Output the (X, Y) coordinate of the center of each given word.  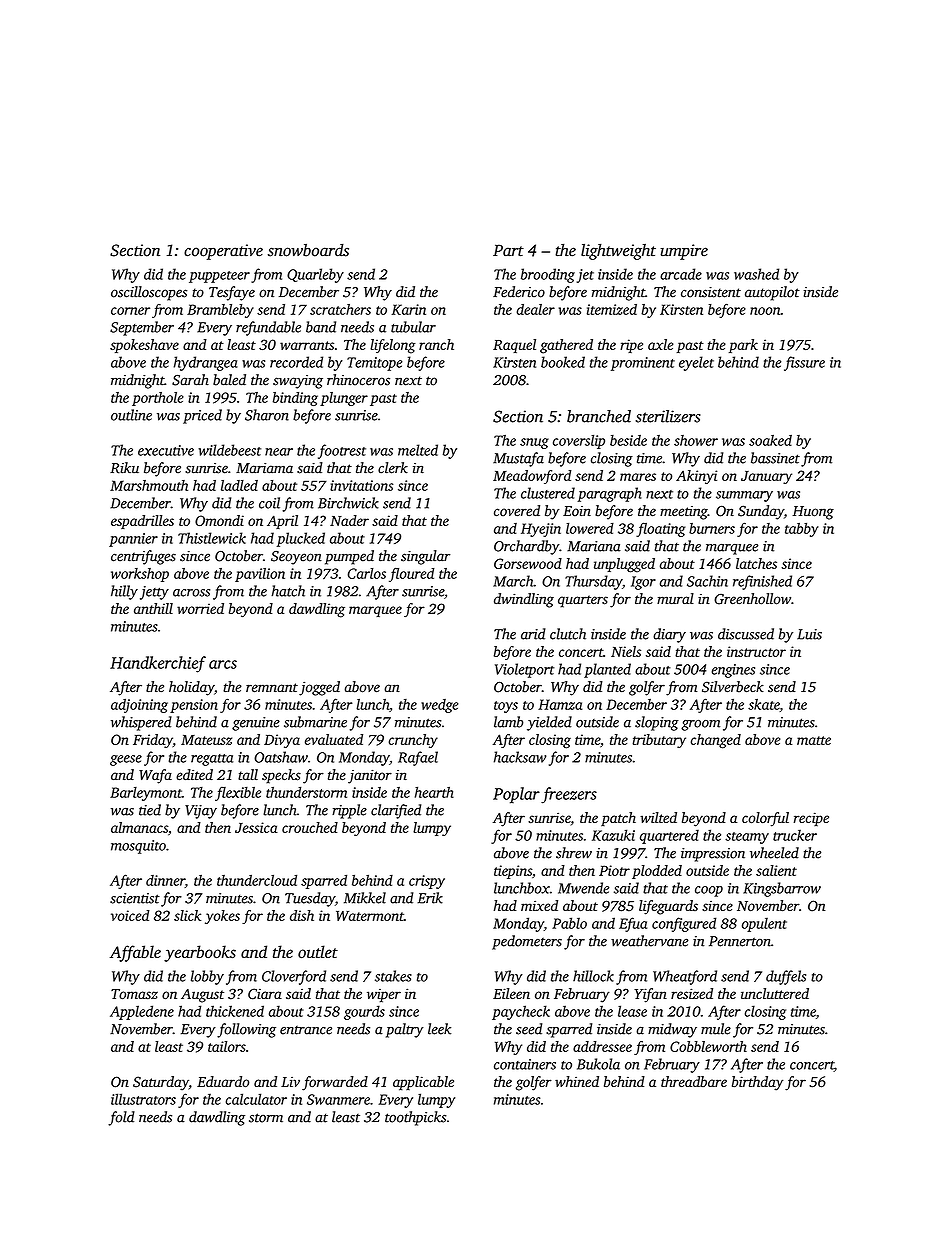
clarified (396, 811)
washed (756, 274)
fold (121, 1118)
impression (713, 855)
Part (508, 250)
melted (418, 450)
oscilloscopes (149, 293)
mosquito (138, 847)
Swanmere (338, 1099)
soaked (770, 440)
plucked (301, 539)
